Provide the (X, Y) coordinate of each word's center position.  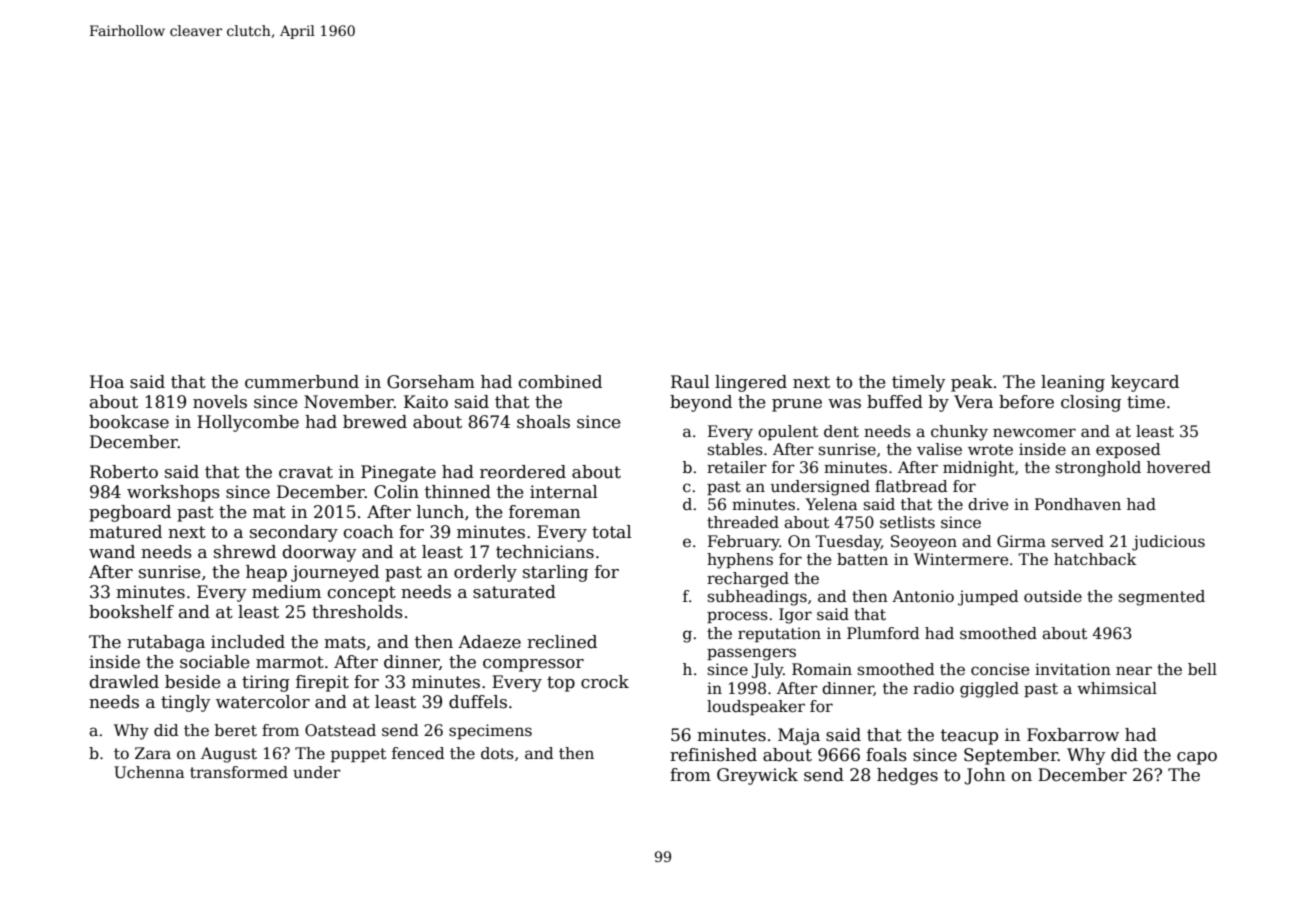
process (737, 617)
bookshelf (131, 612)
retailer (737, 467)
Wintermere (961, 559)
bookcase (129, 422)
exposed (1128, 450)
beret (236, 730)
